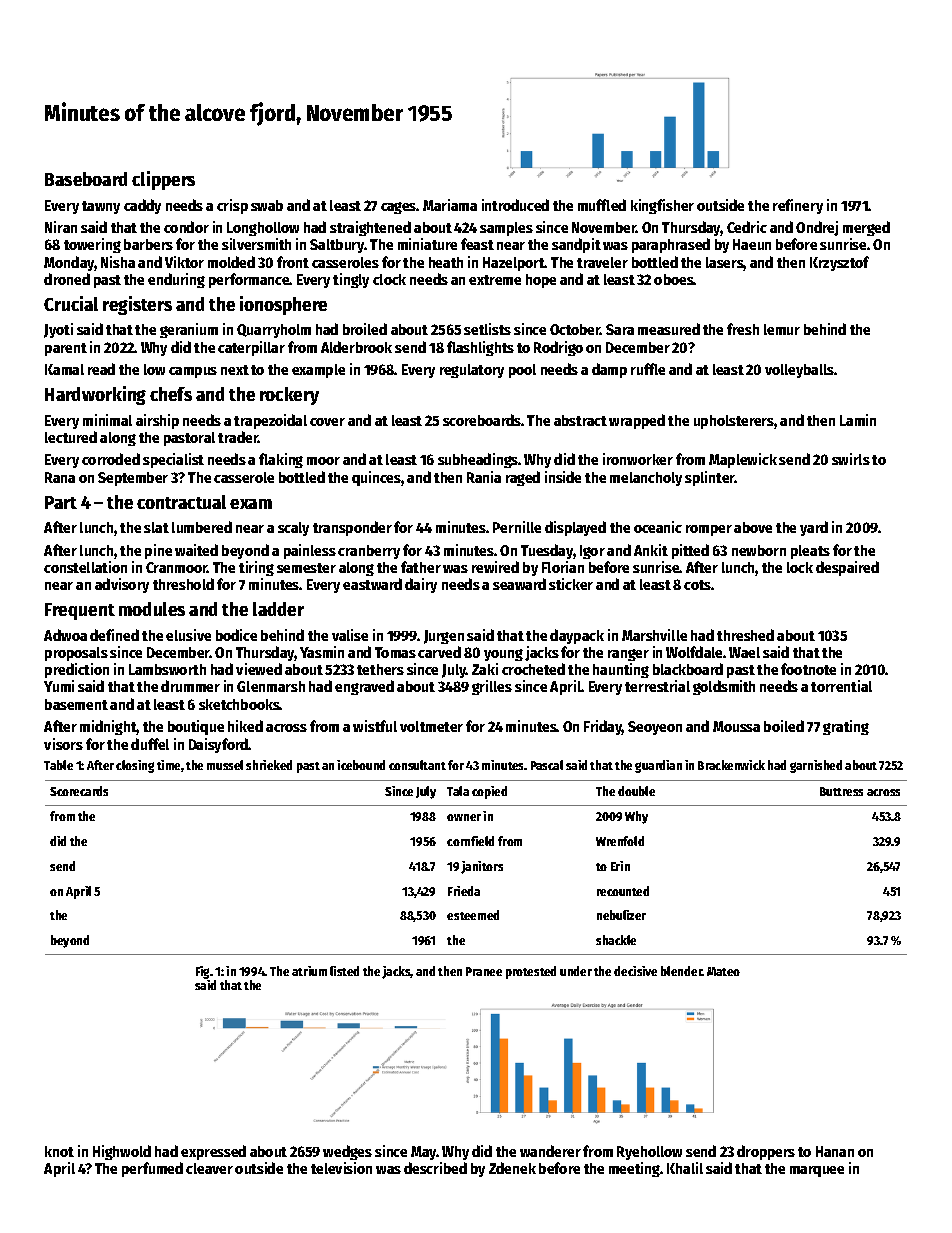 This screenshot has width=952, height=1233. What do you see at coordinates (184, 262) in the screenshot?
I see `Viktor` at bounding box center [184, 262].
